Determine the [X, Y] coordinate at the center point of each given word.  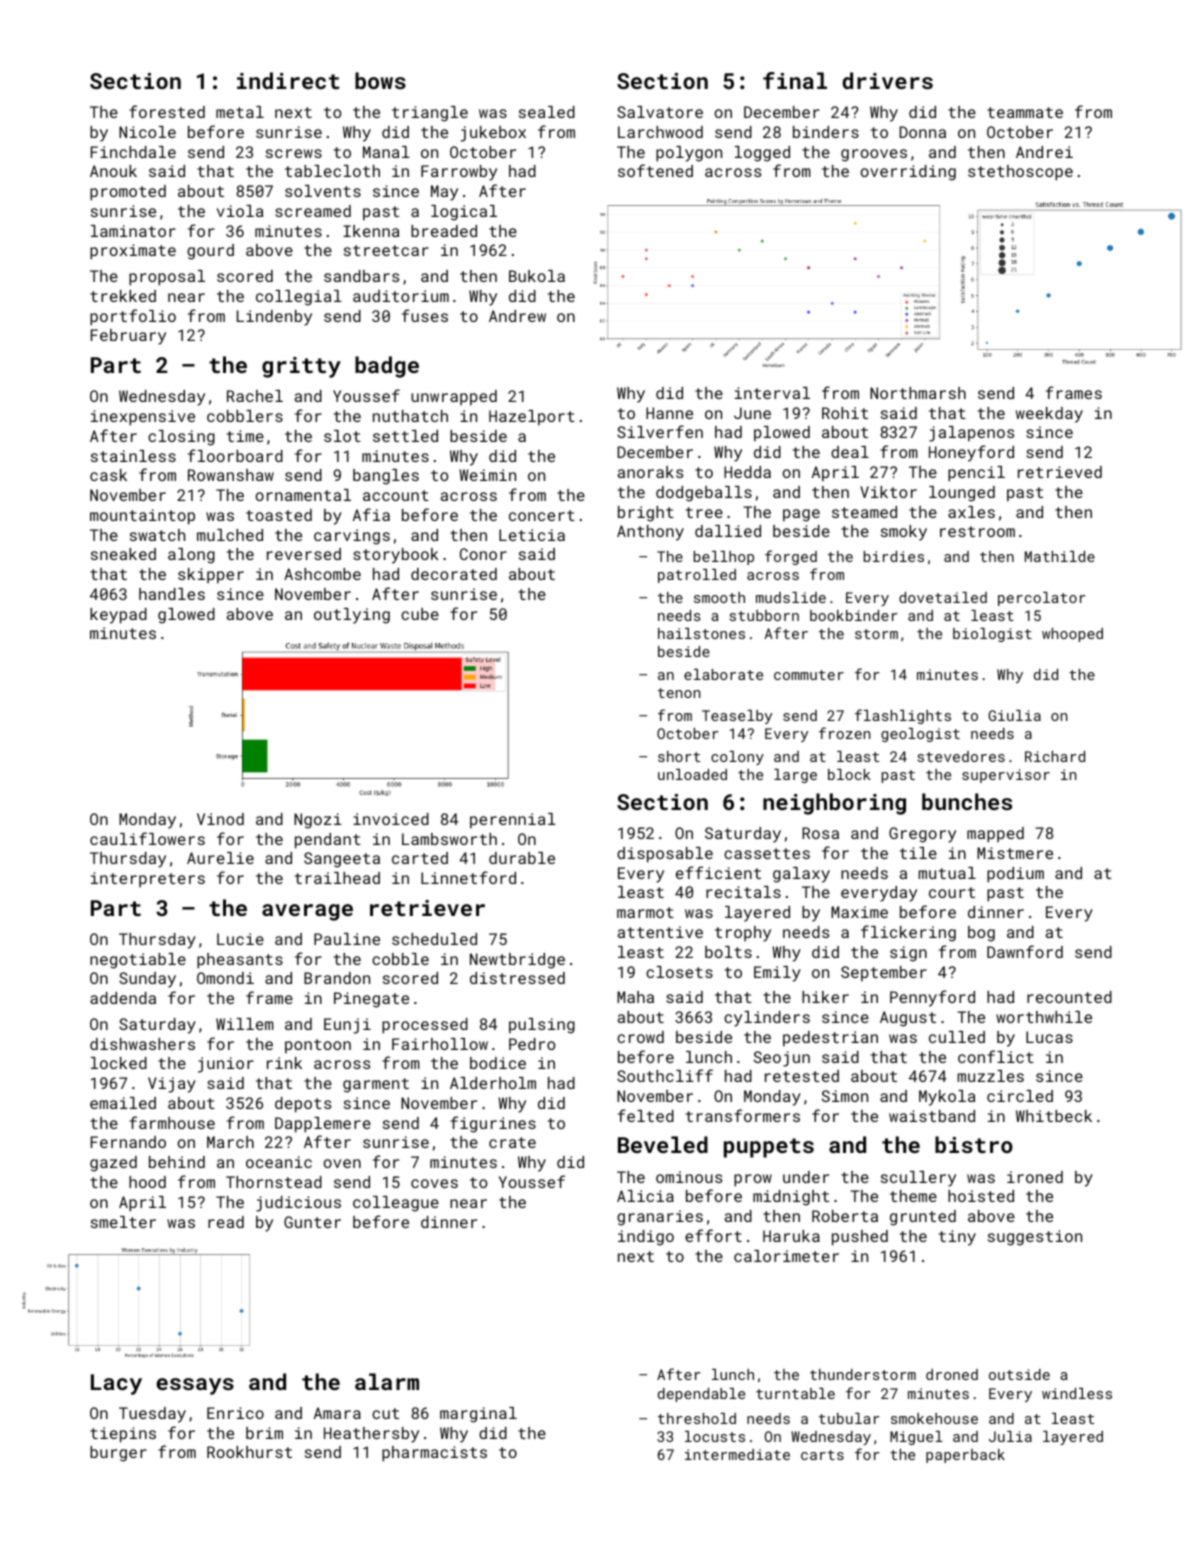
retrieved [1060, 472]
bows [380, 80]
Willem [245, 1024]
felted [646, 1115]
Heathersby [371, 1435]
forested [167, 111]
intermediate [737, 1454]
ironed [1035, 1177]
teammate [1025, 112]
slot [342, 436]
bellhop [724, 558]
